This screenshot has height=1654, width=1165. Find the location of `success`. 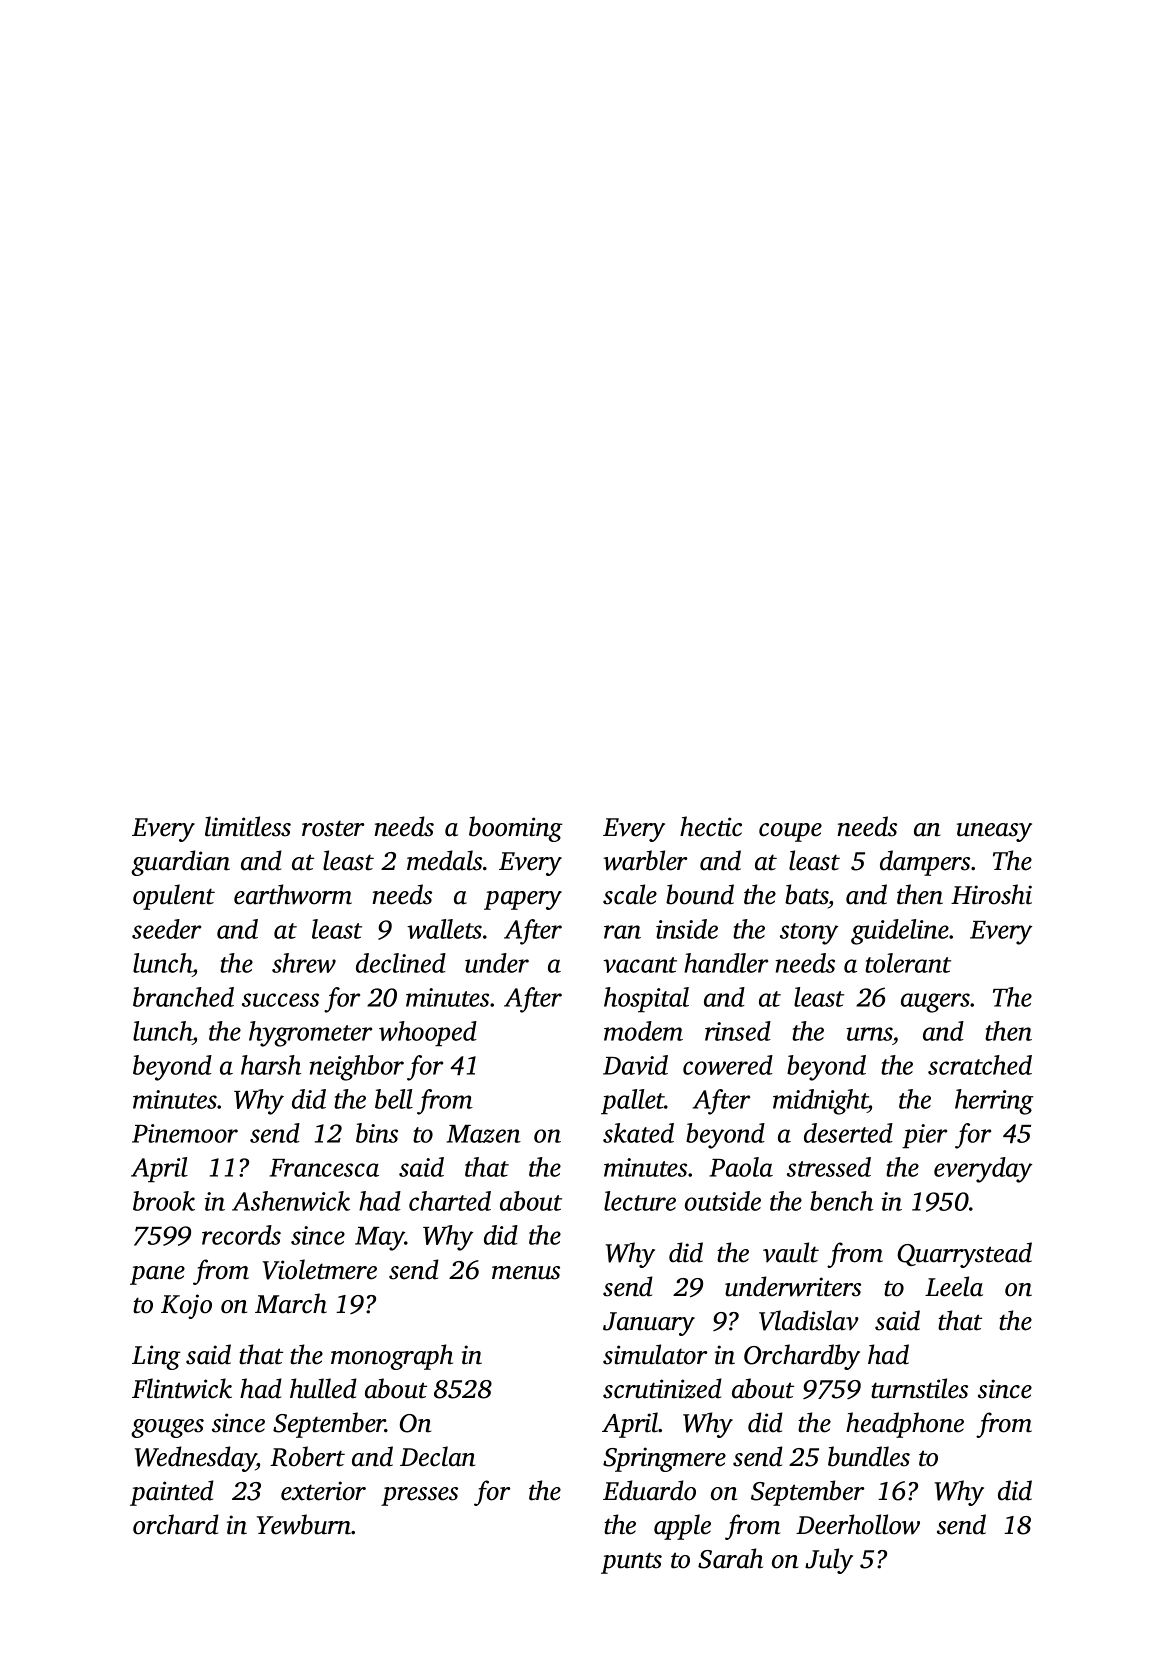

success is located at coordinates (280, 1000).
